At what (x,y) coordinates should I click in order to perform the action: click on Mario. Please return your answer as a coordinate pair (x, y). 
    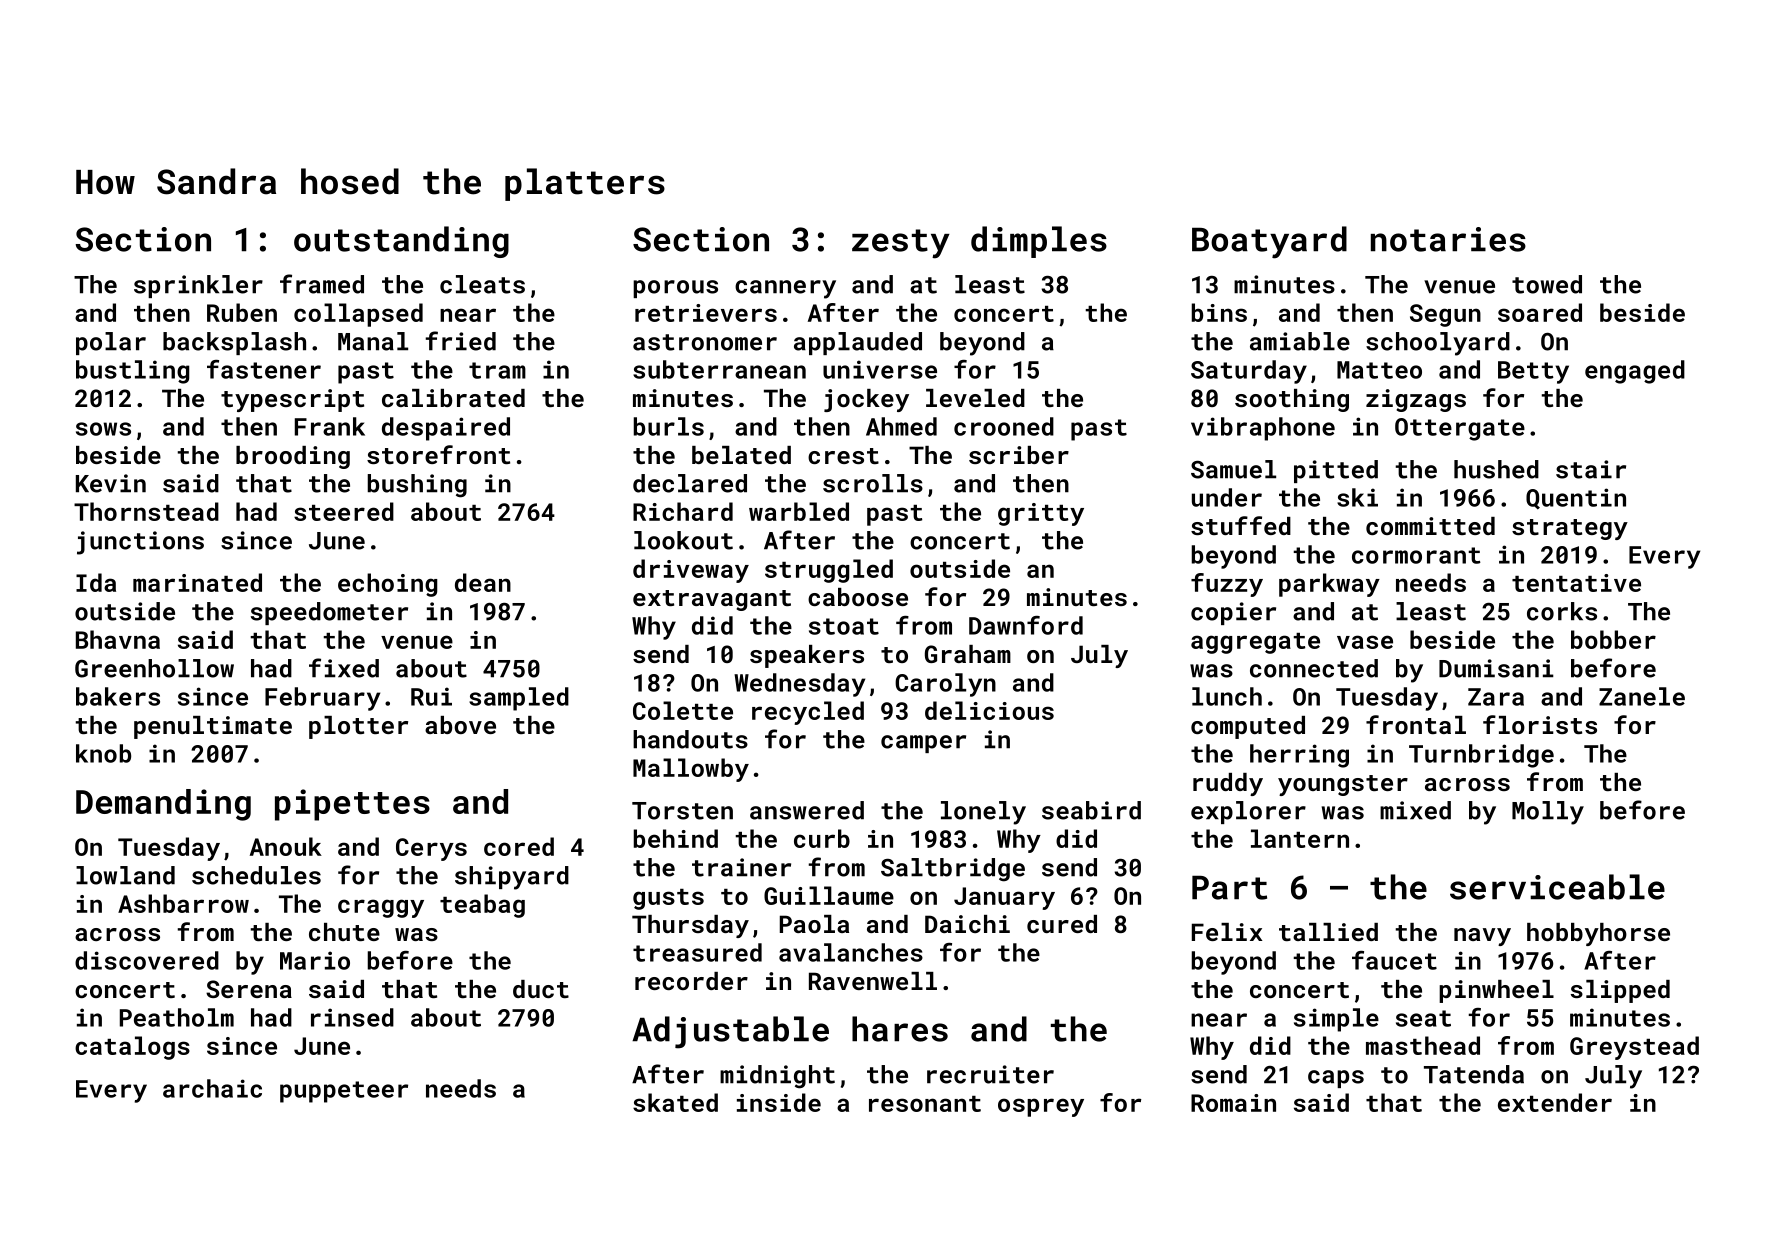
    Looking at the image, I should click on (315, 960).
